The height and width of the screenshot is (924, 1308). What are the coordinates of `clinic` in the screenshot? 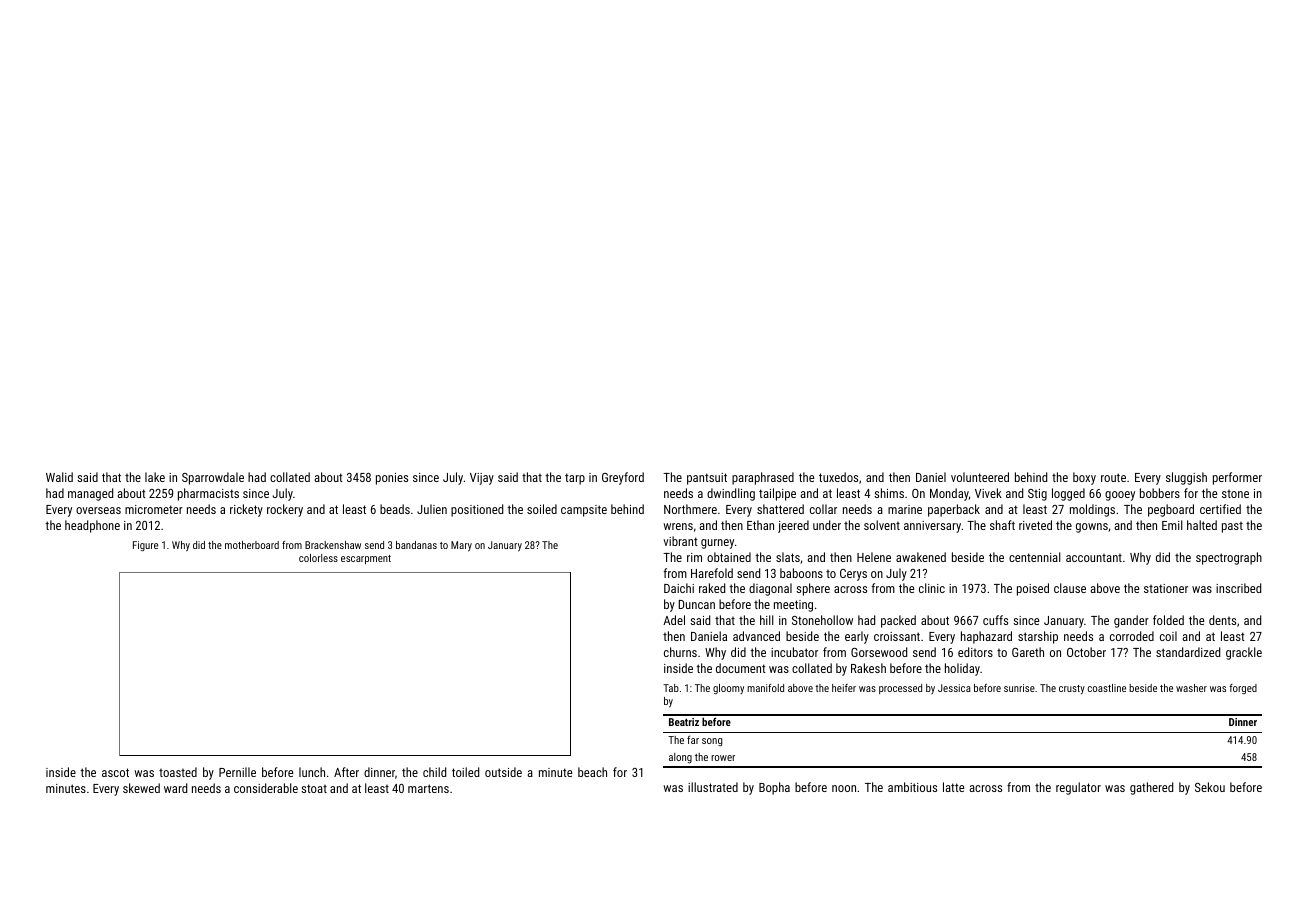 It's located at (932, 588).
